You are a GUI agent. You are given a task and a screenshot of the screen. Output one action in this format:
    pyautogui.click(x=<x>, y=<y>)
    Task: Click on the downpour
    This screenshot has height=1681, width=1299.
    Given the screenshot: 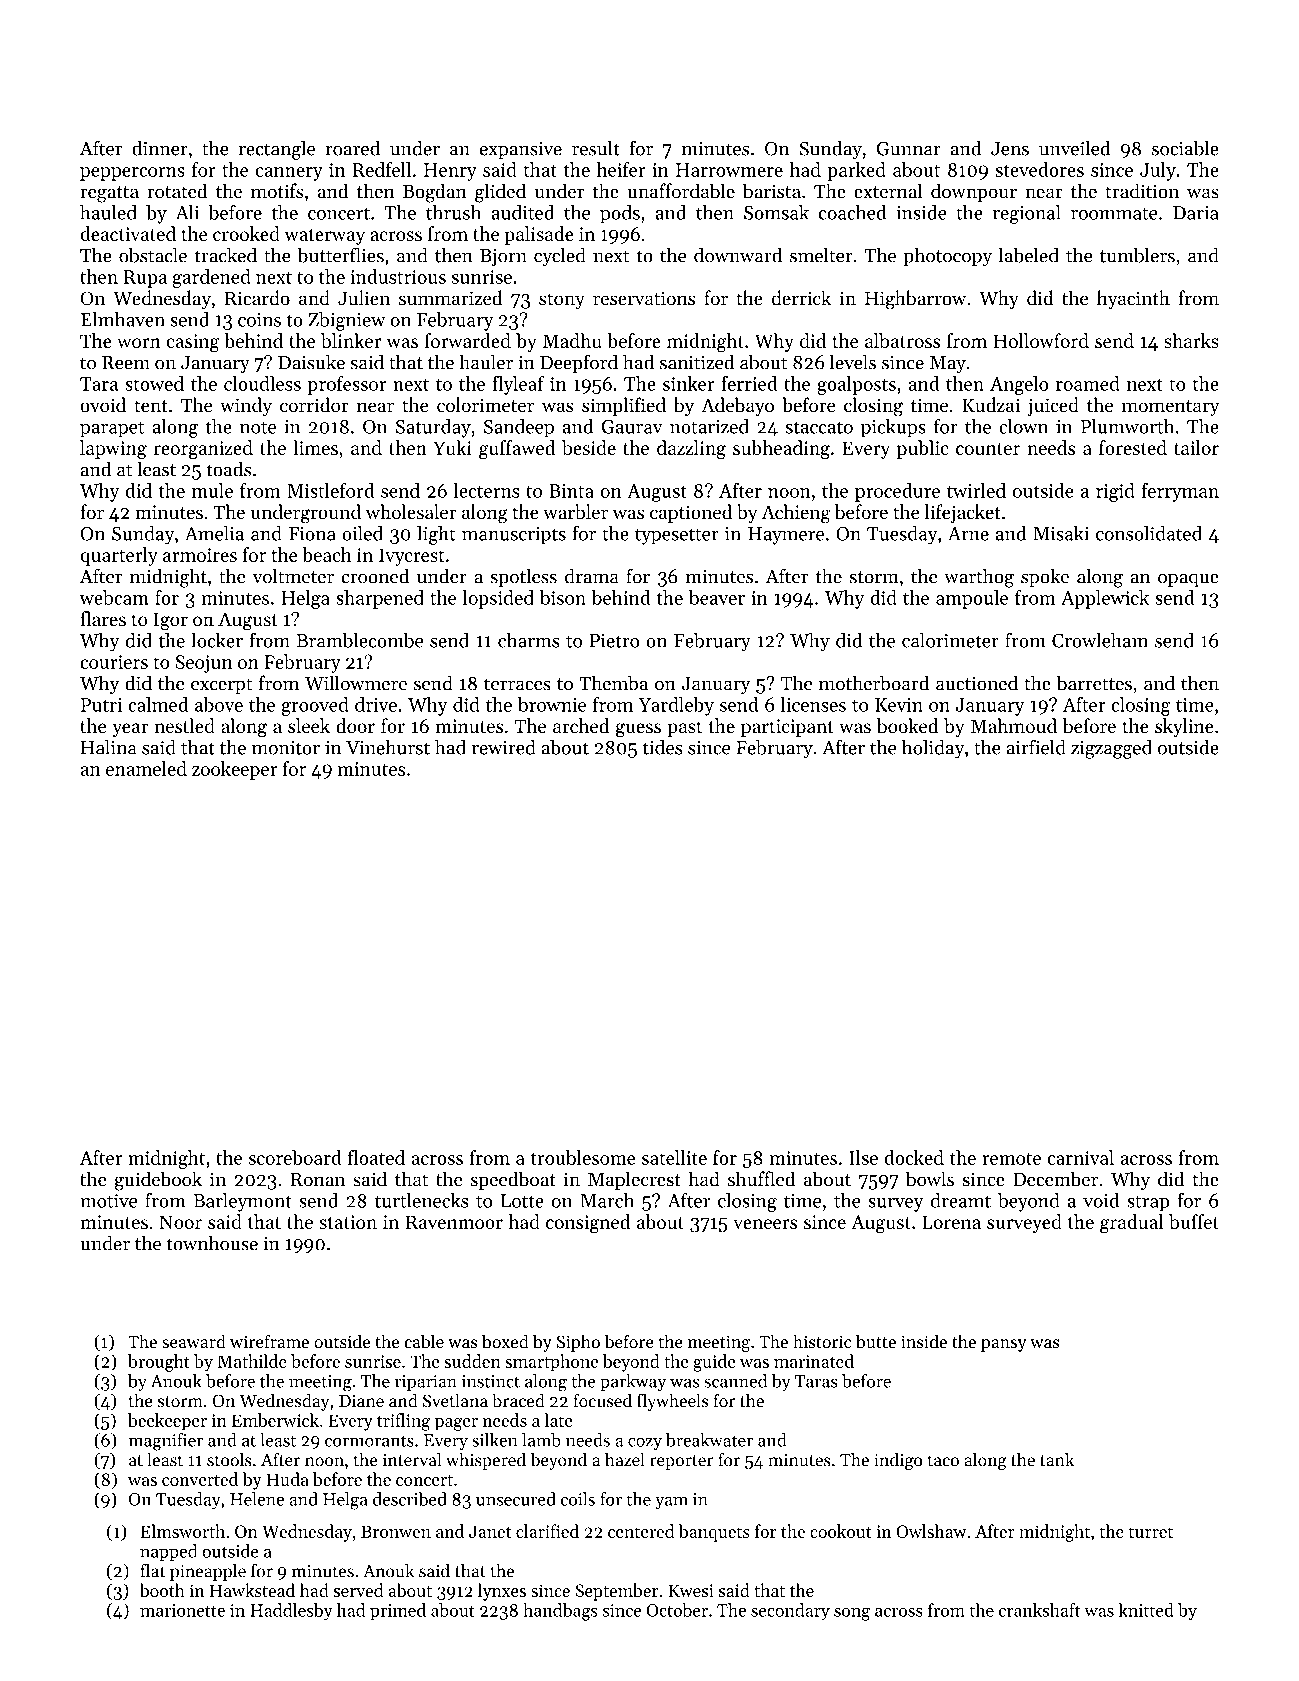 What is the action you would take?
    pyautogui.click(x=974, y=192)
